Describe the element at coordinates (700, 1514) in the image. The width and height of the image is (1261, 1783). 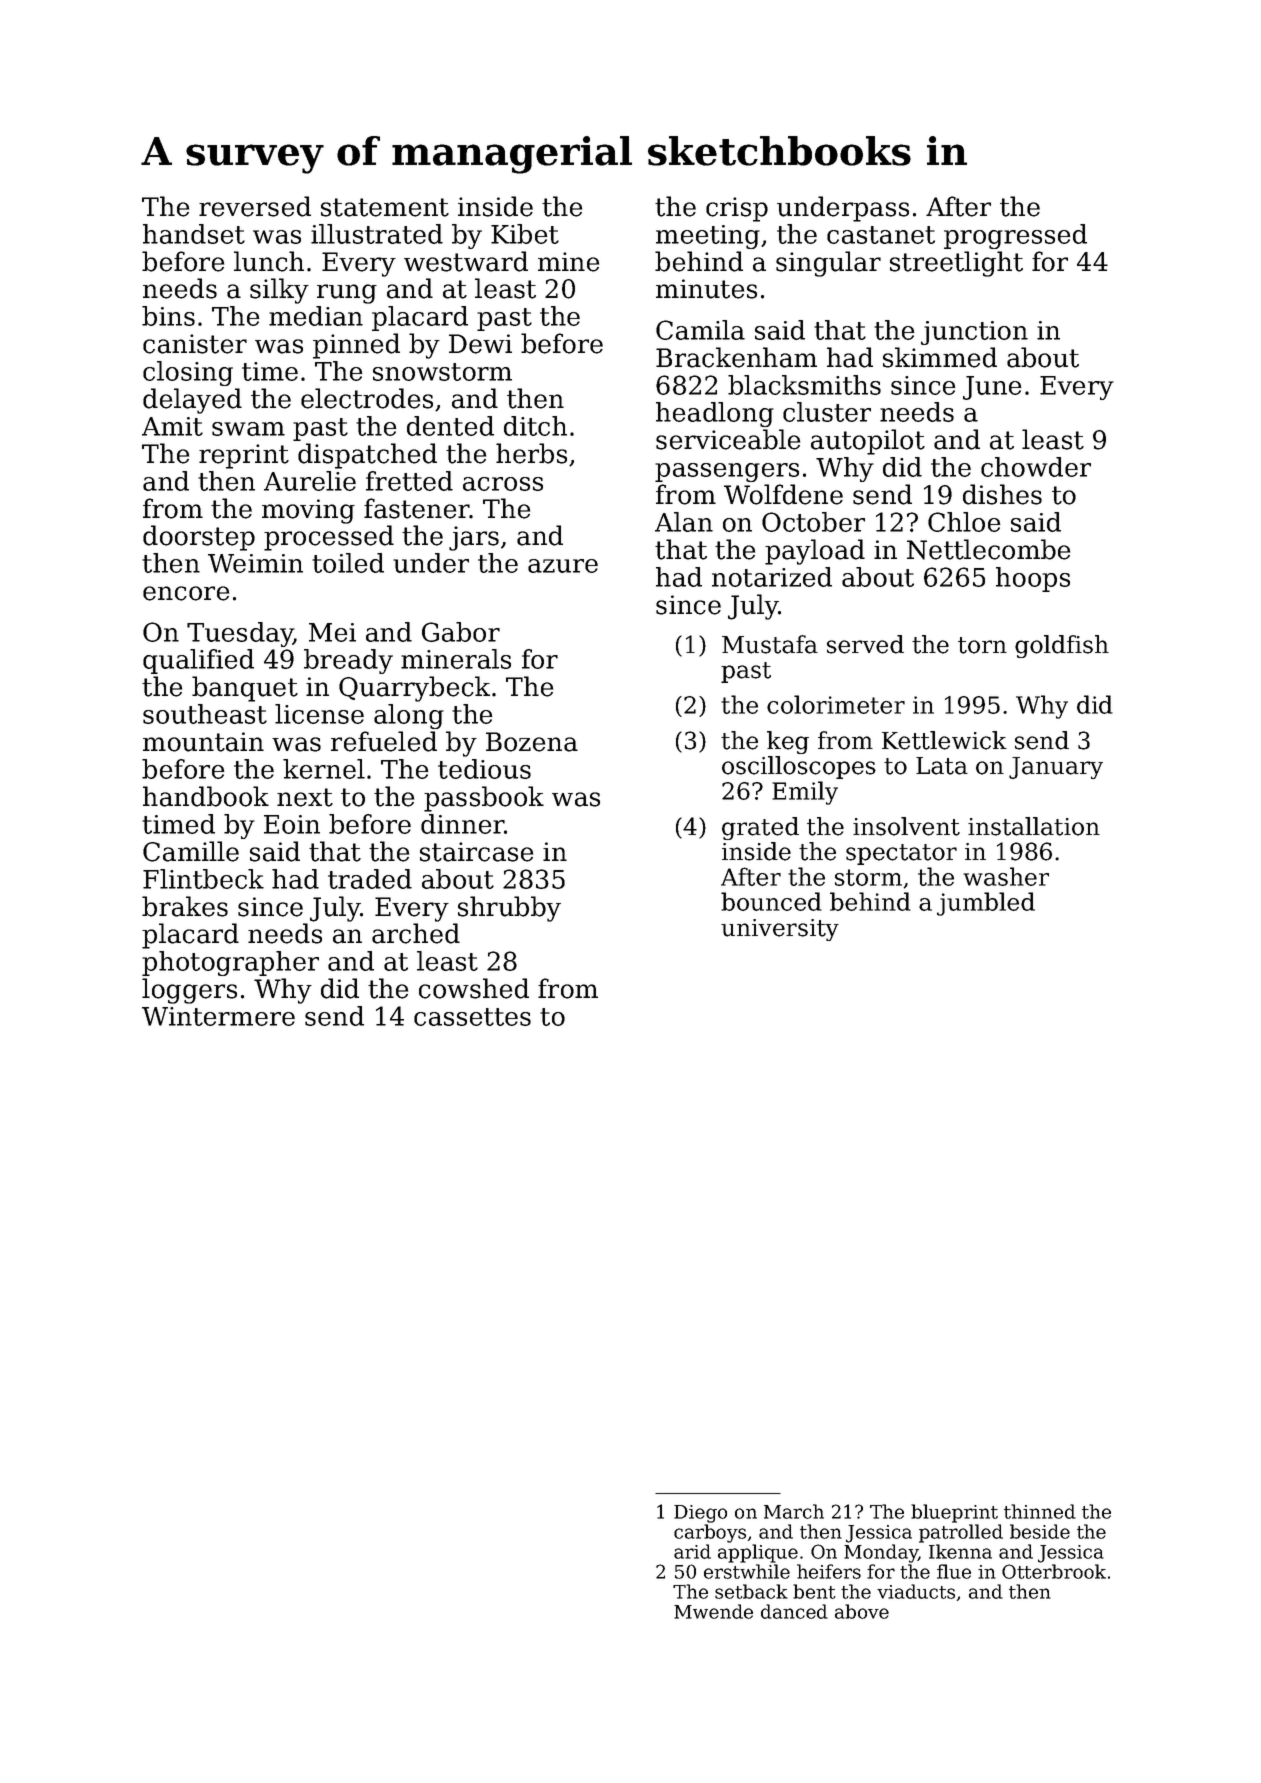
I see `Diego` at that location.
